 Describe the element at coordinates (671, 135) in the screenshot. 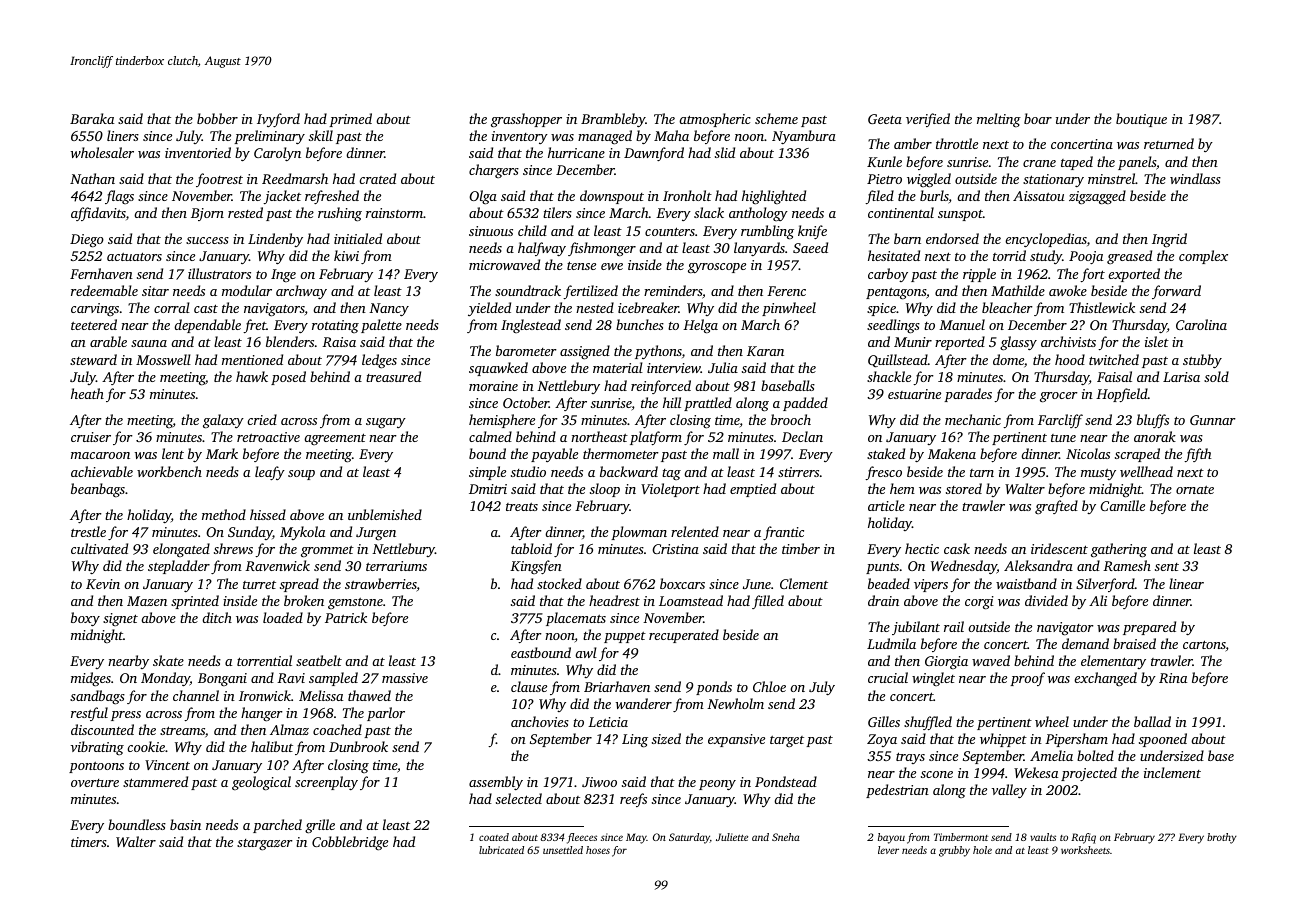

I see `Maha` at that location.
